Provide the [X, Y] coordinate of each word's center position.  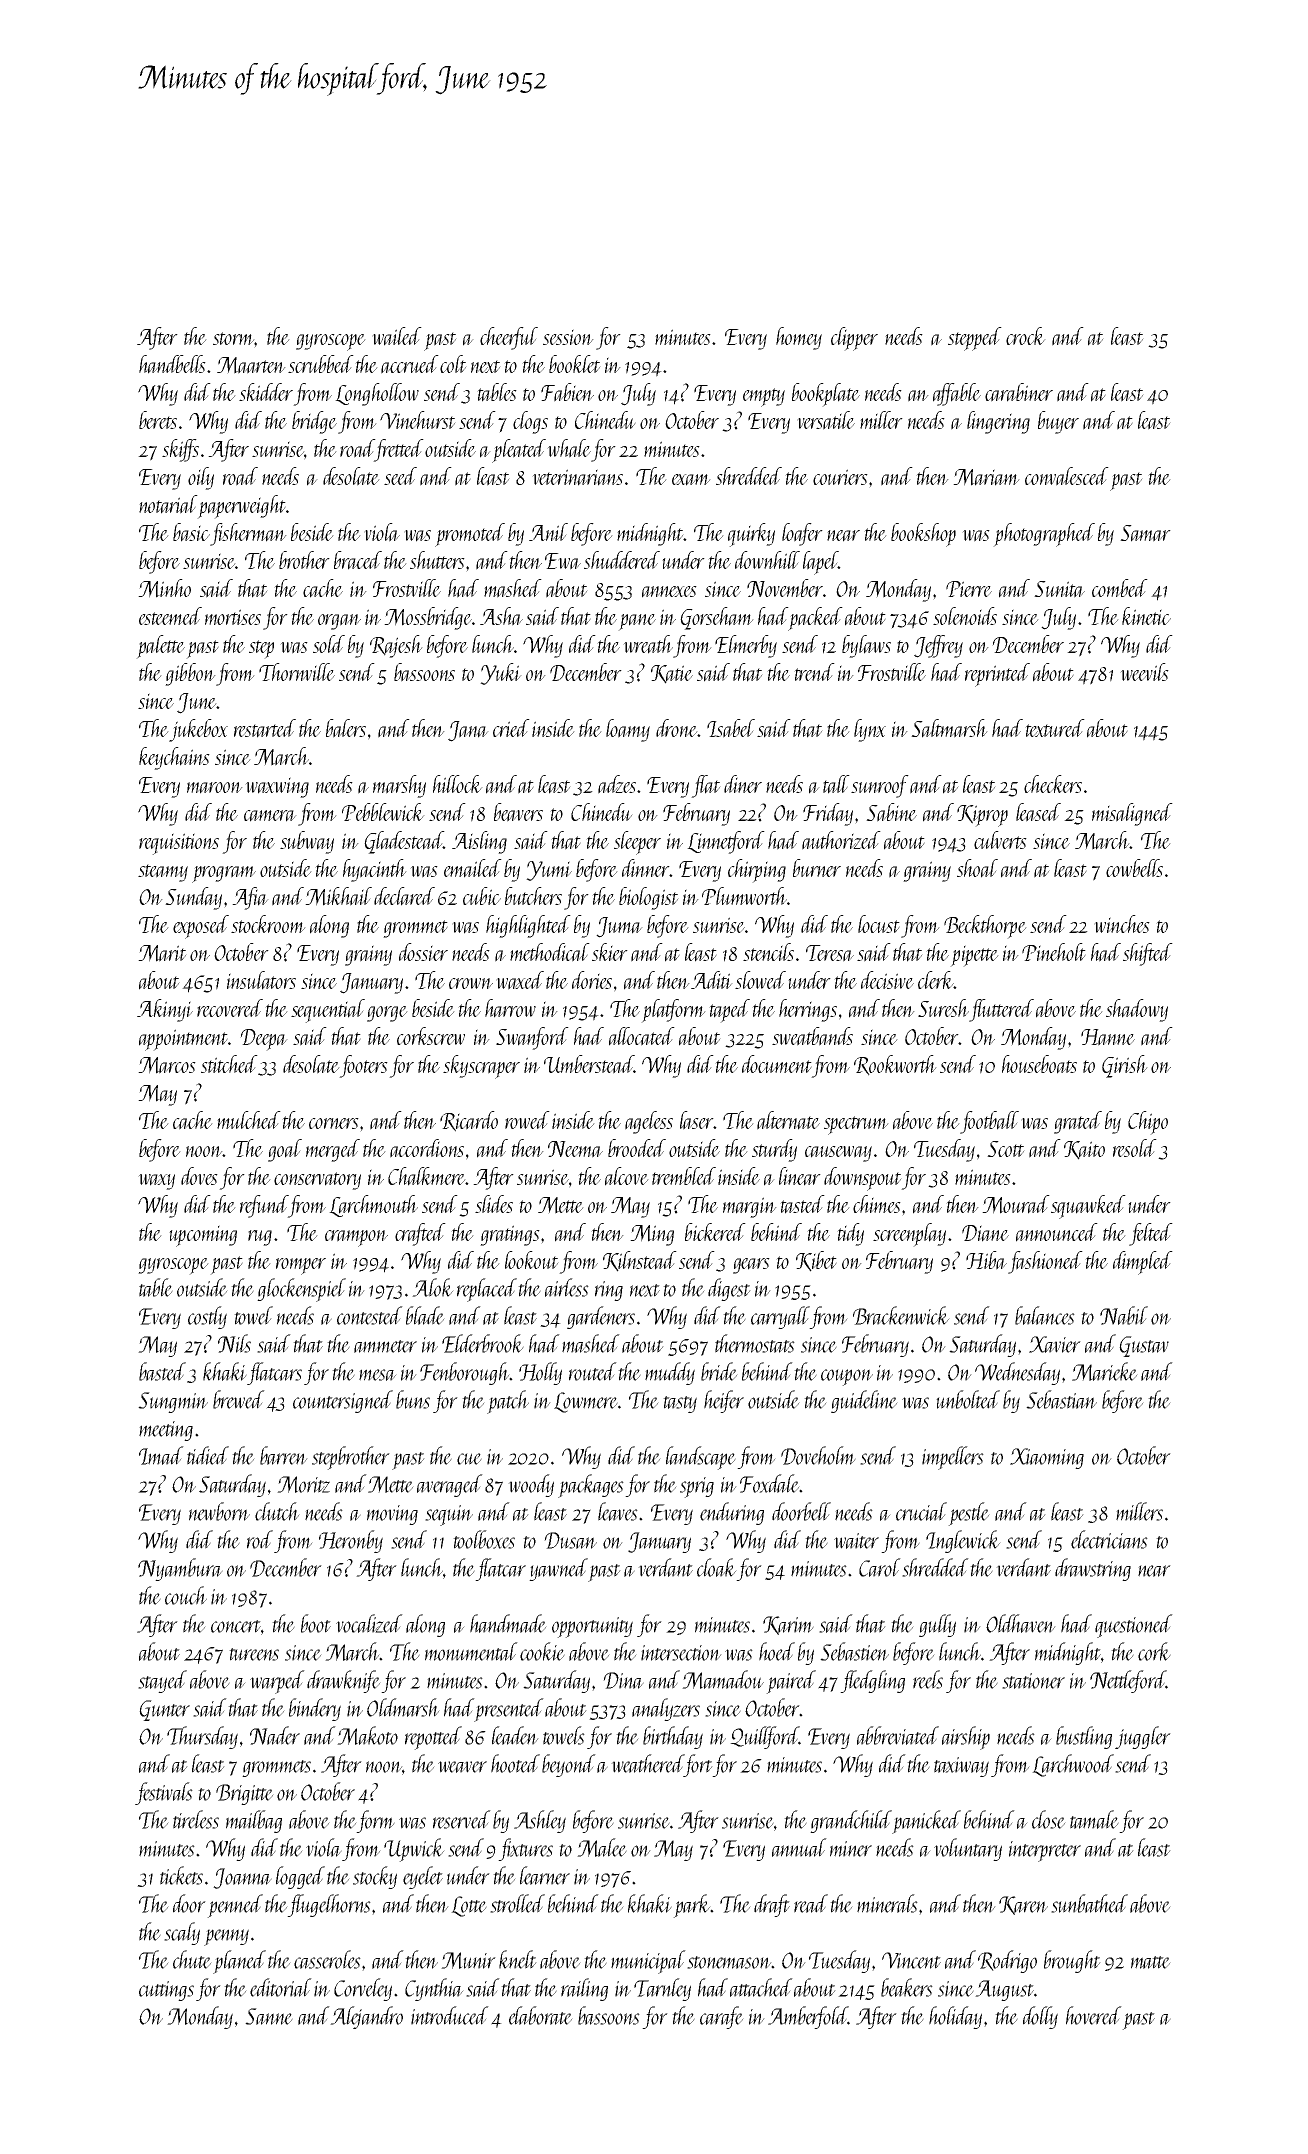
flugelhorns [329, 1905]
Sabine [891, 812]
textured [1055, 728]
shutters [437, 560]
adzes [617, 784]
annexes [669, 592]
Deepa [264, 1040]
